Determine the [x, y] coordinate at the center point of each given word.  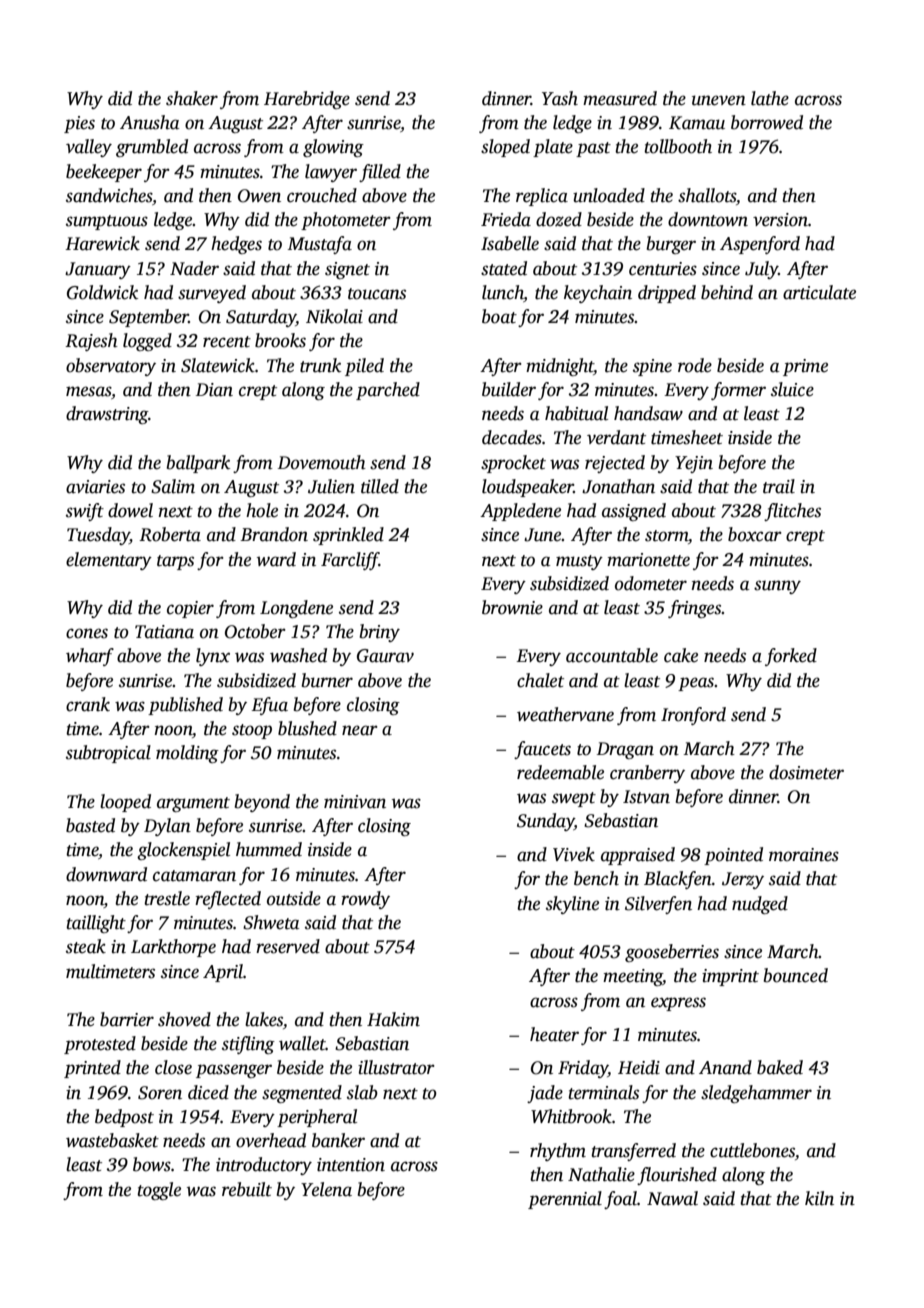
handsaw [648, 413]
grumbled [152, 148]
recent [227, 342]
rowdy [365, 900]
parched [388, 391]
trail [779, 486]
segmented [302, 1094]
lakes [264, 1019]
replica [542, 197]
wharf [90, 657]
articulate [819, 292]
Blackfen [678, 880]
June [543, 535]
